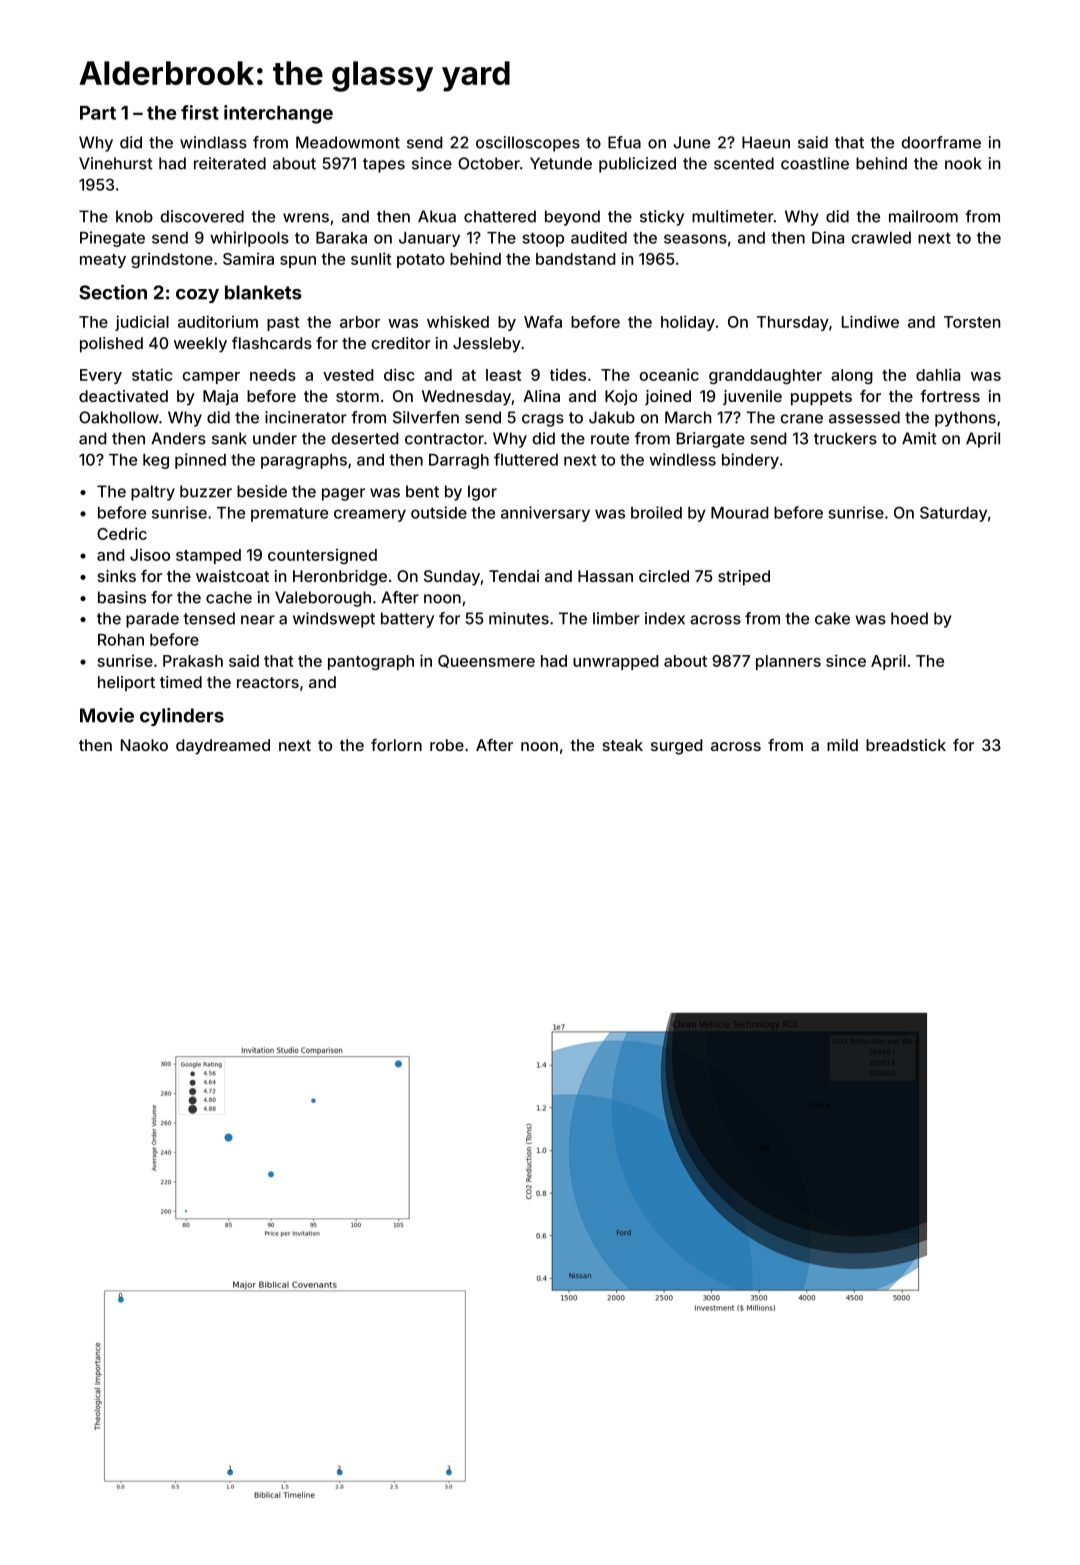  What do you see at coordinates (909, 618) in the screenshot?
I see `hoed` at bounding box center [909, 618].
